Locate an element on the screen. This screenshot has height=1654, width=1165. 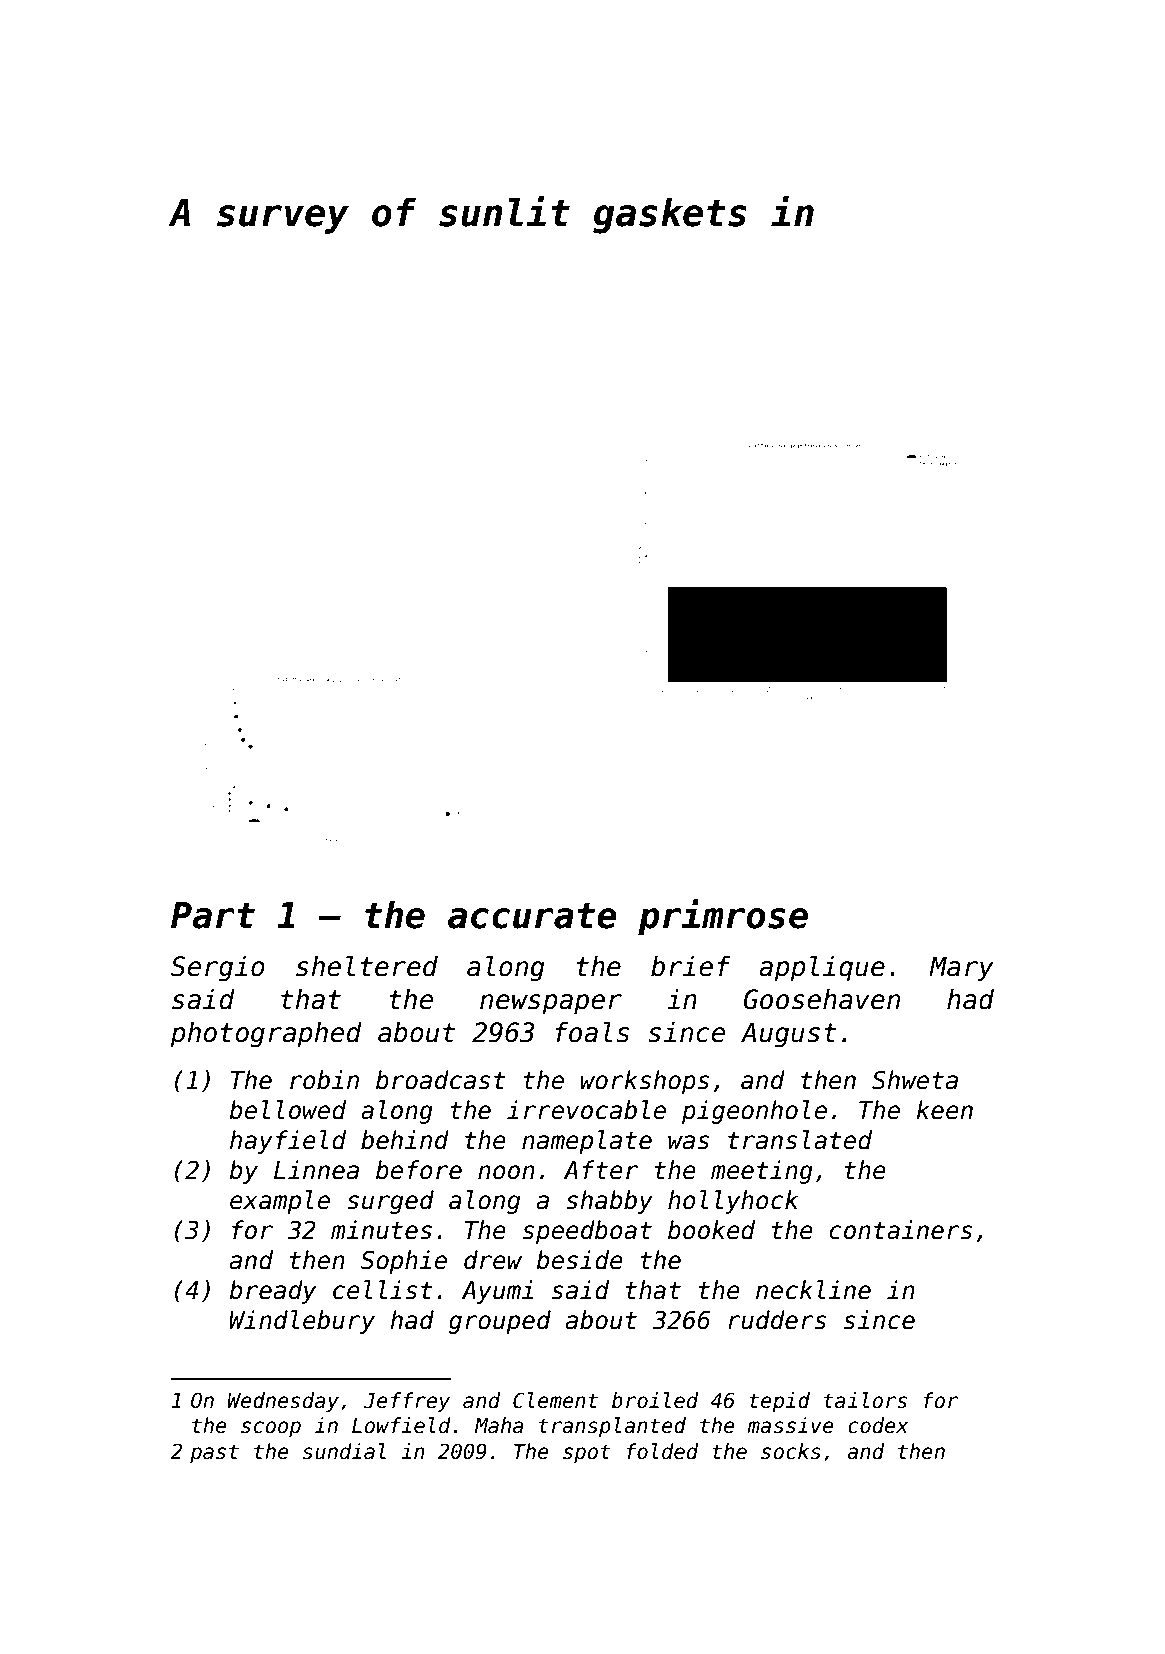
scoop is located at coordinates (271, 1429).
